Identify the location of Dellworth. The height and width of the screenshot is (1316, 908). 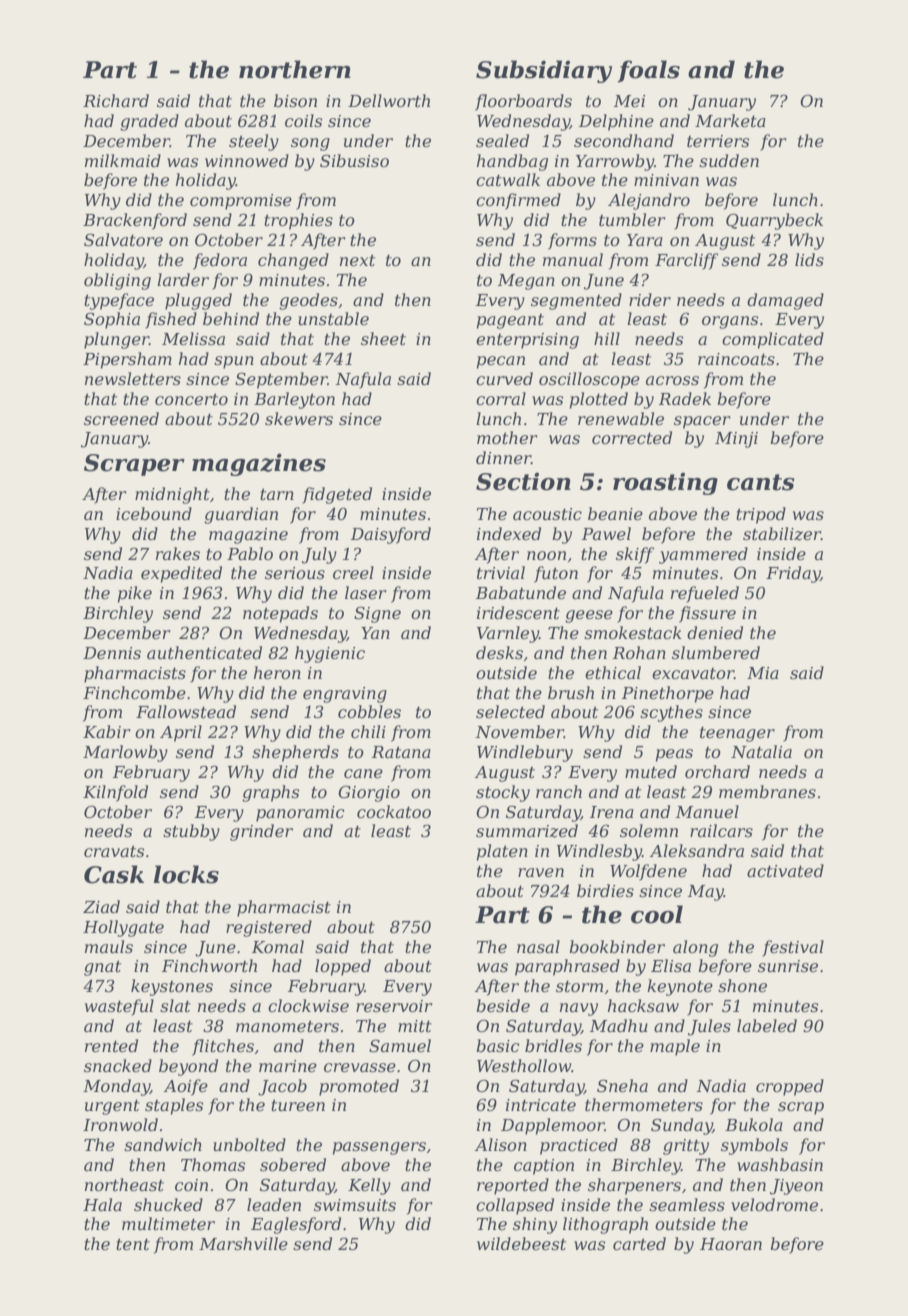
(389, 100).
